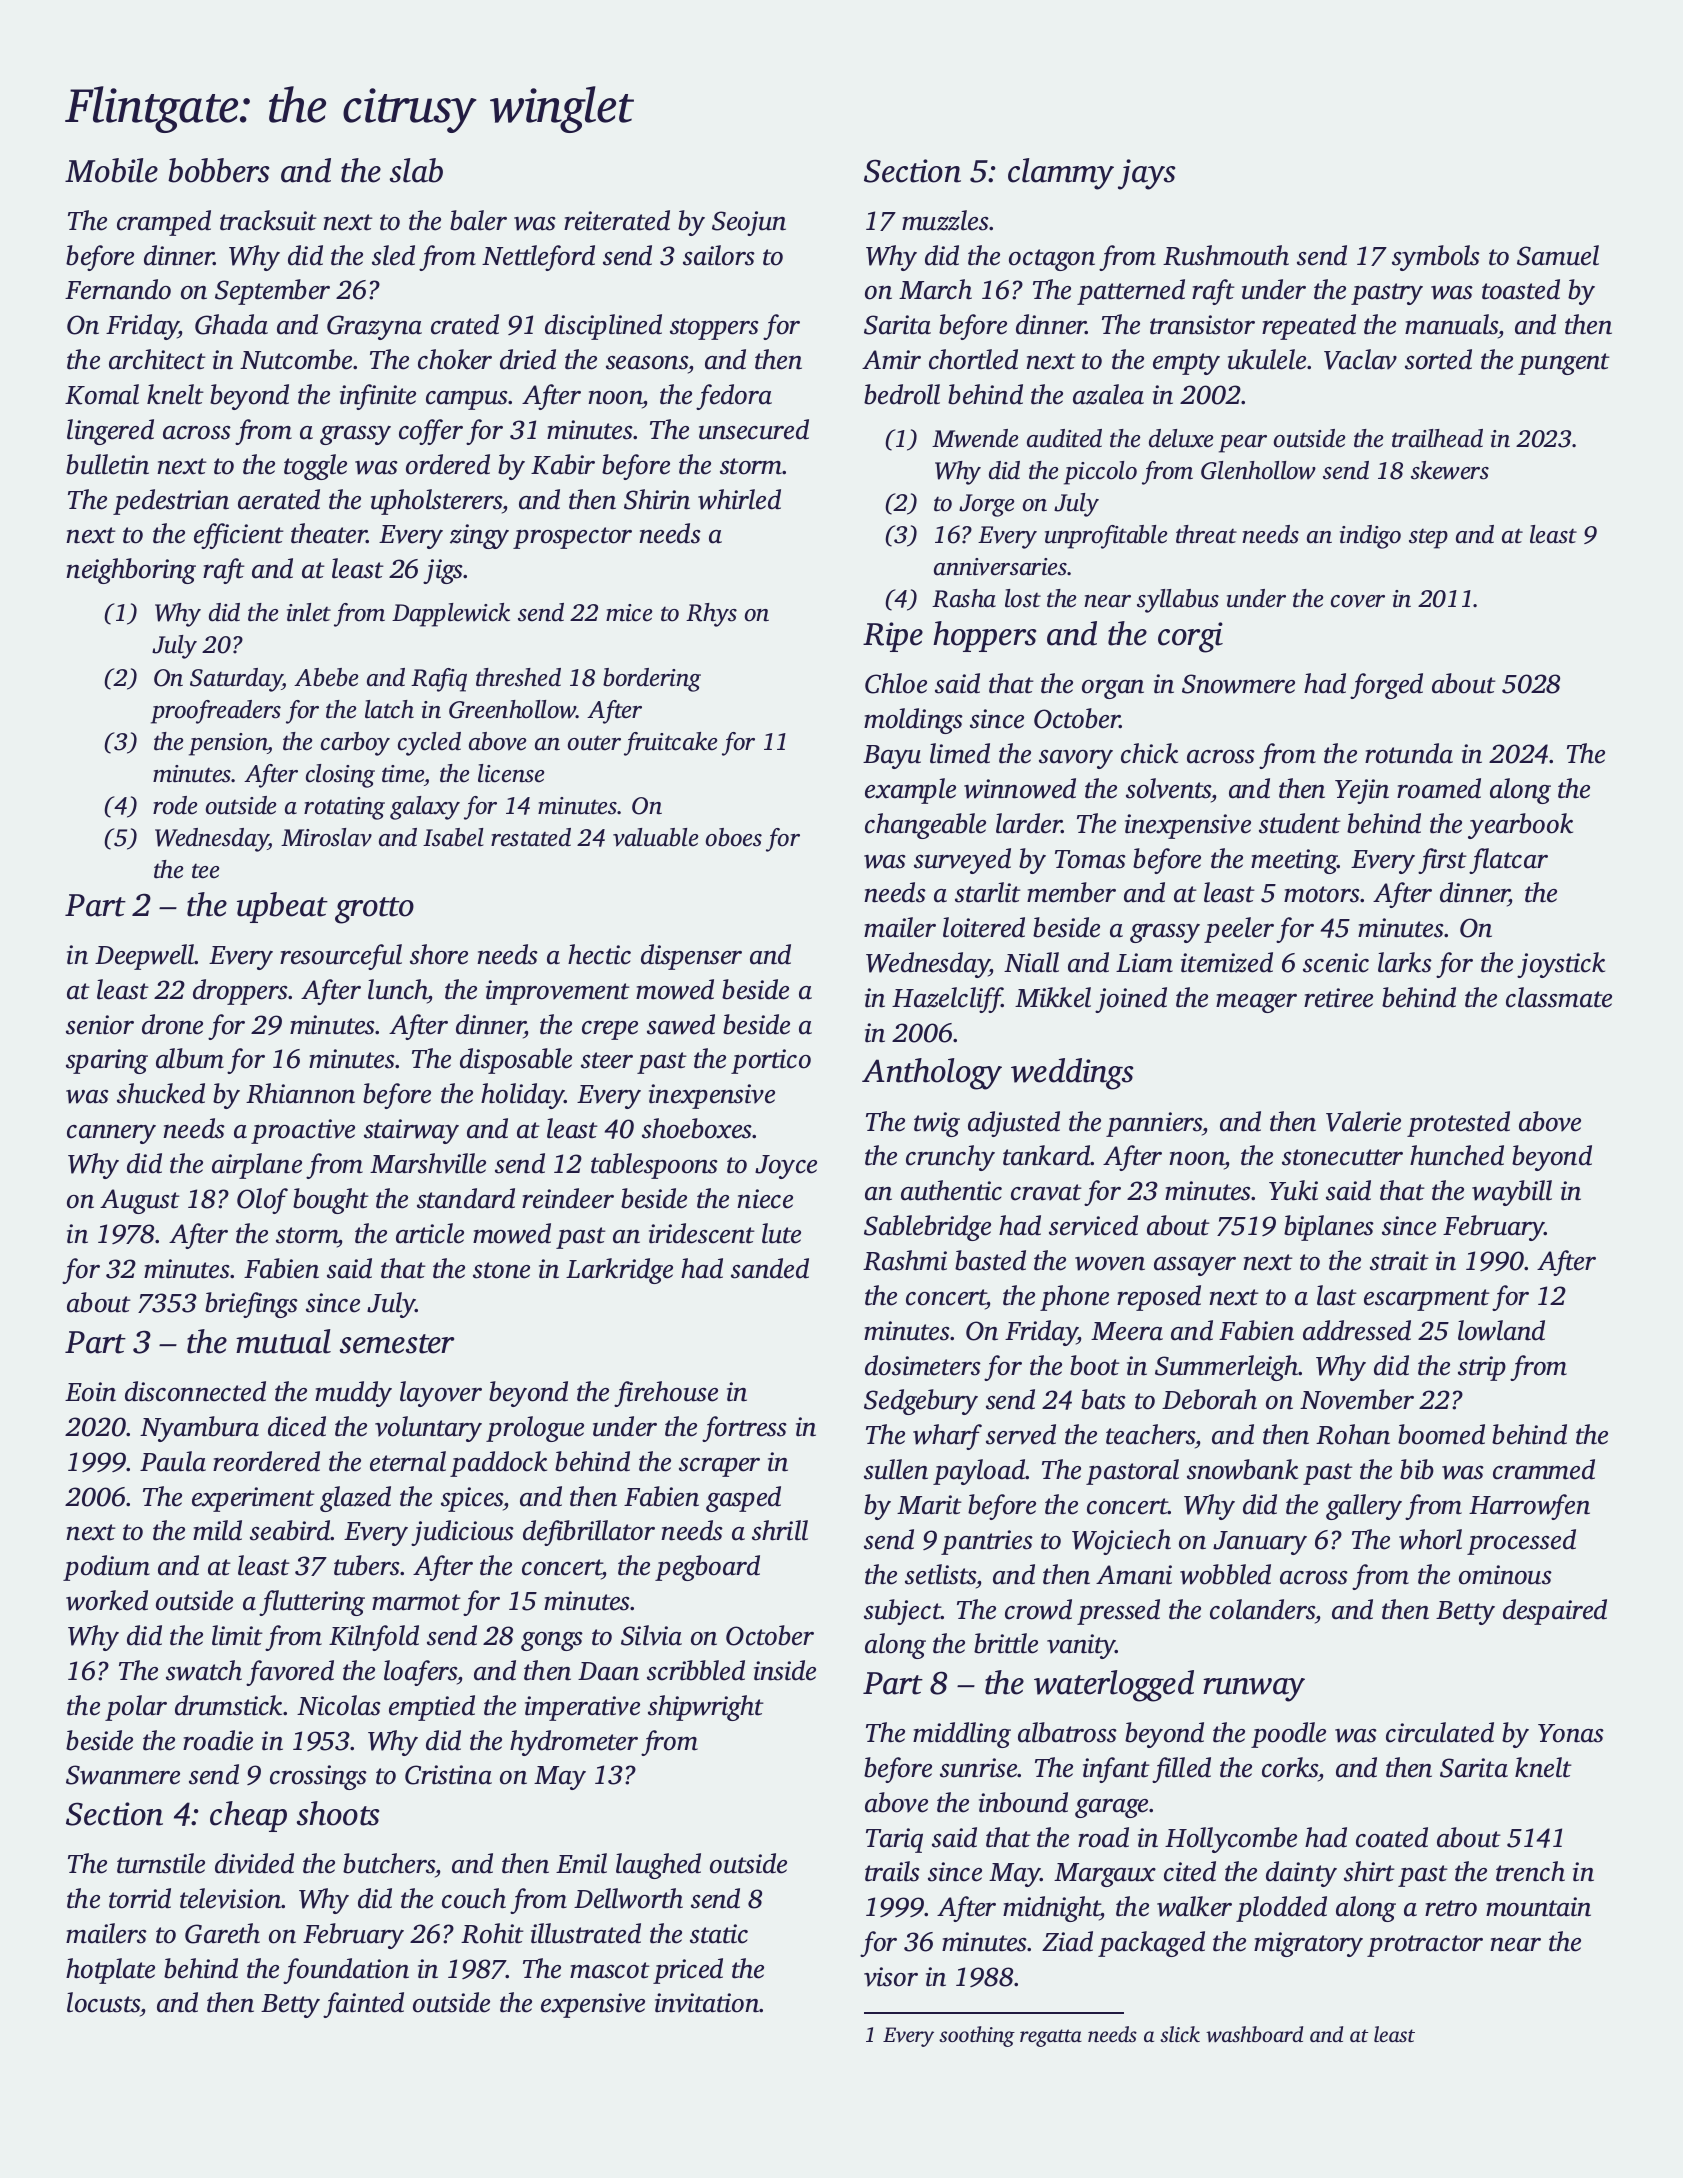 The width and height of the image is (1683, 2178). Describe the element at coordinates (617, 220) in the image. I see `reiterated` at that location.
